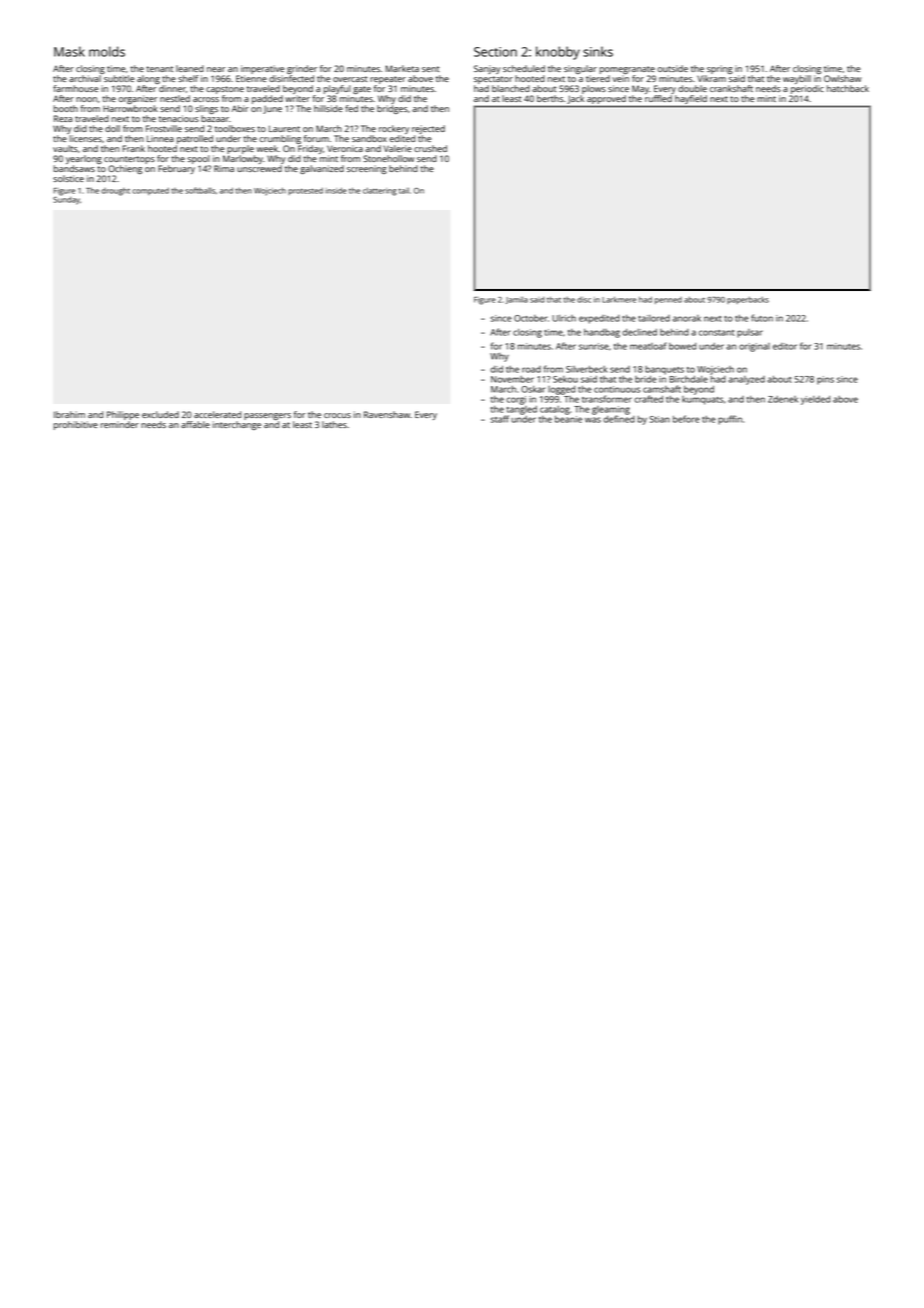 The height and width of the page is (1308, 924). What do you see at coordinates (730, 420) in the page?
I see `puffin` at bounding box center [730, 420].
